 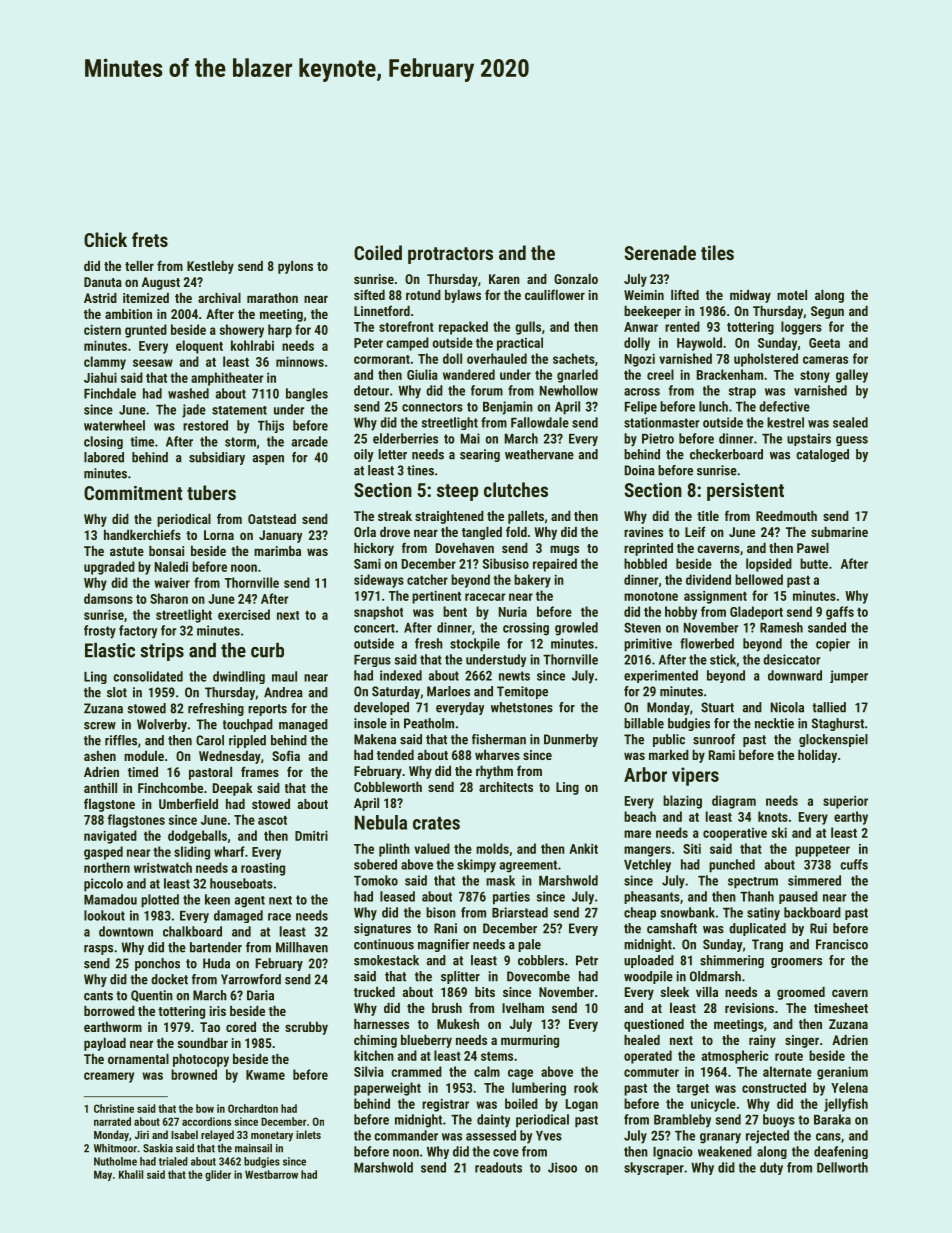 What do you see at coordinates (103, 853) in the page?
I see `gasped` at bounding box center [103, 853].
